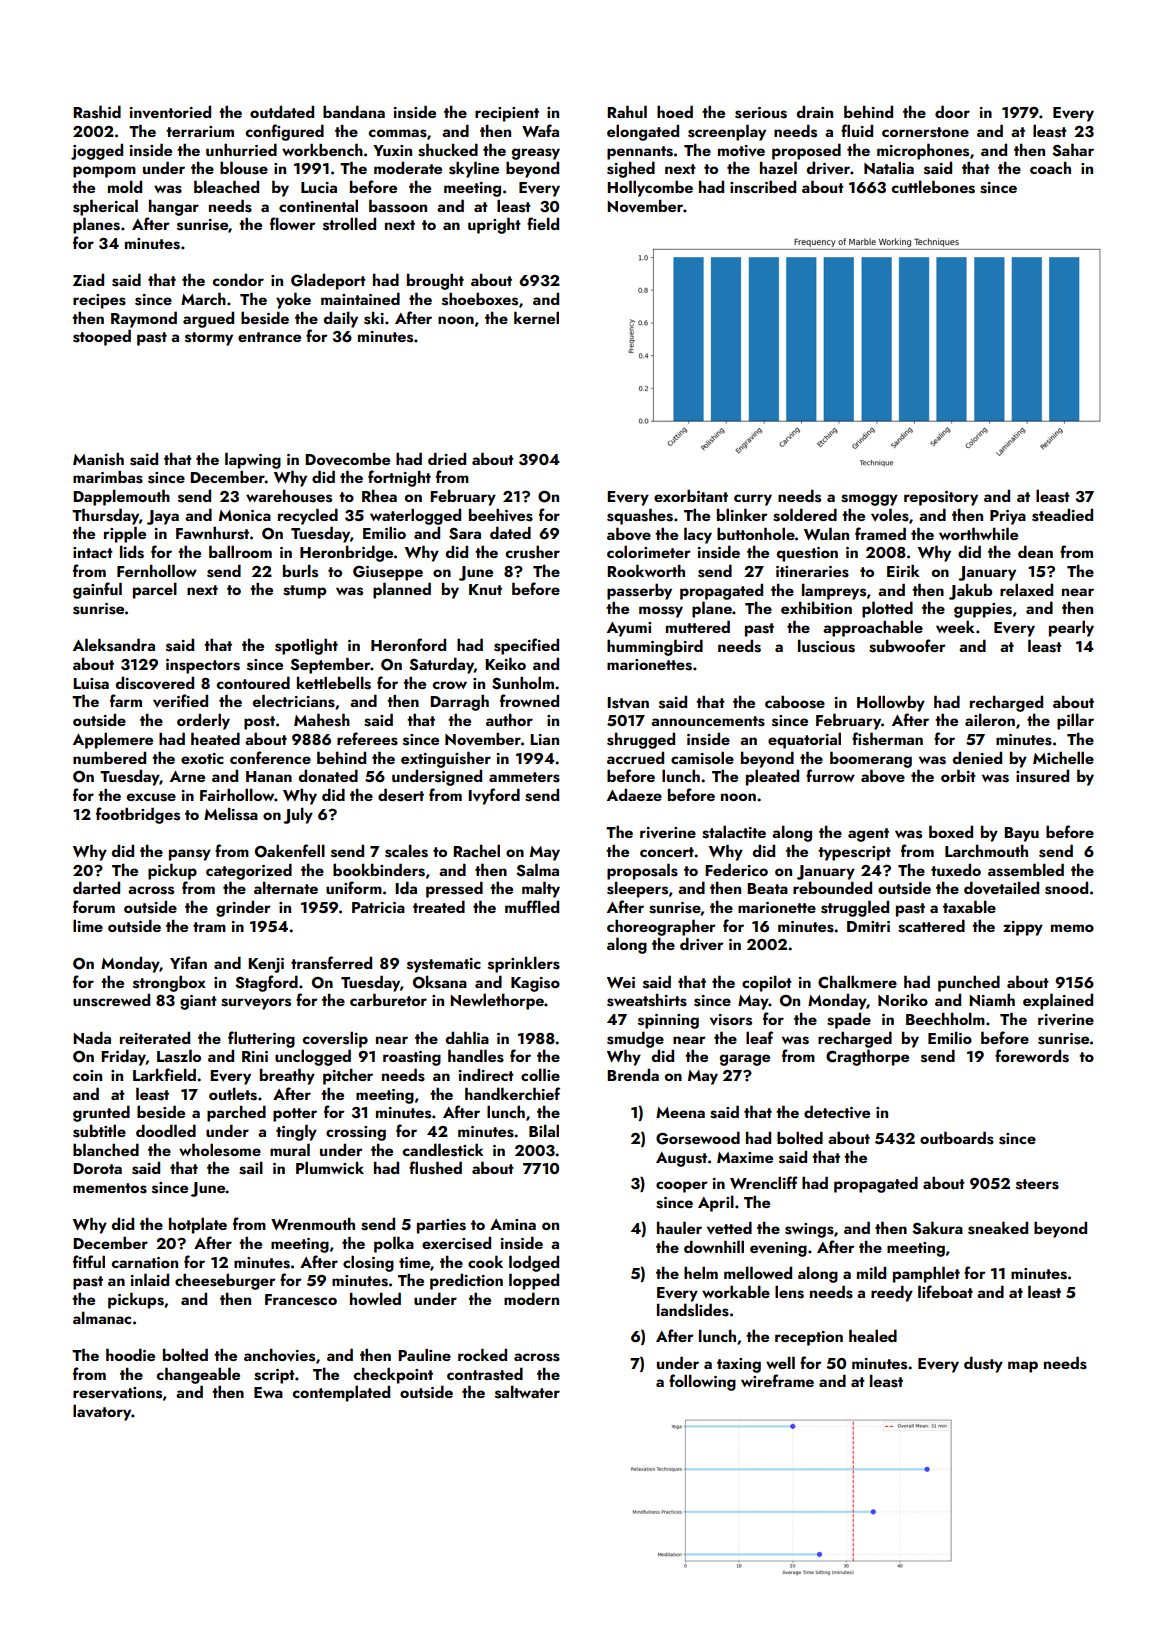 The image size is (1167, 1651). What do you see at coordinates (1023, 1367) in the screenshot?
I see `map` at bounding box center [1023, 1367].
